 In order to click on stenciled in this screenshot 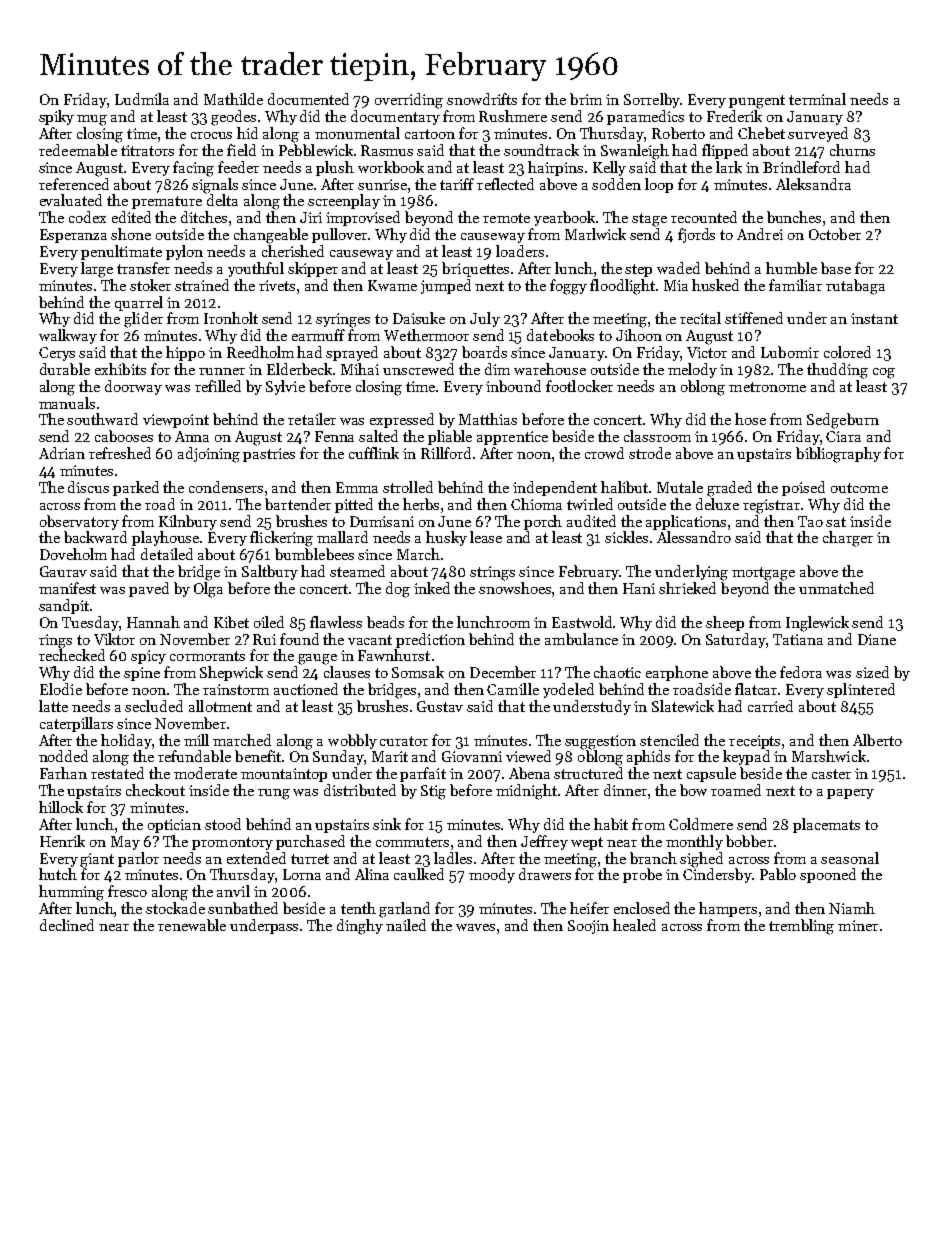, I will do `click(669, 740)`.
